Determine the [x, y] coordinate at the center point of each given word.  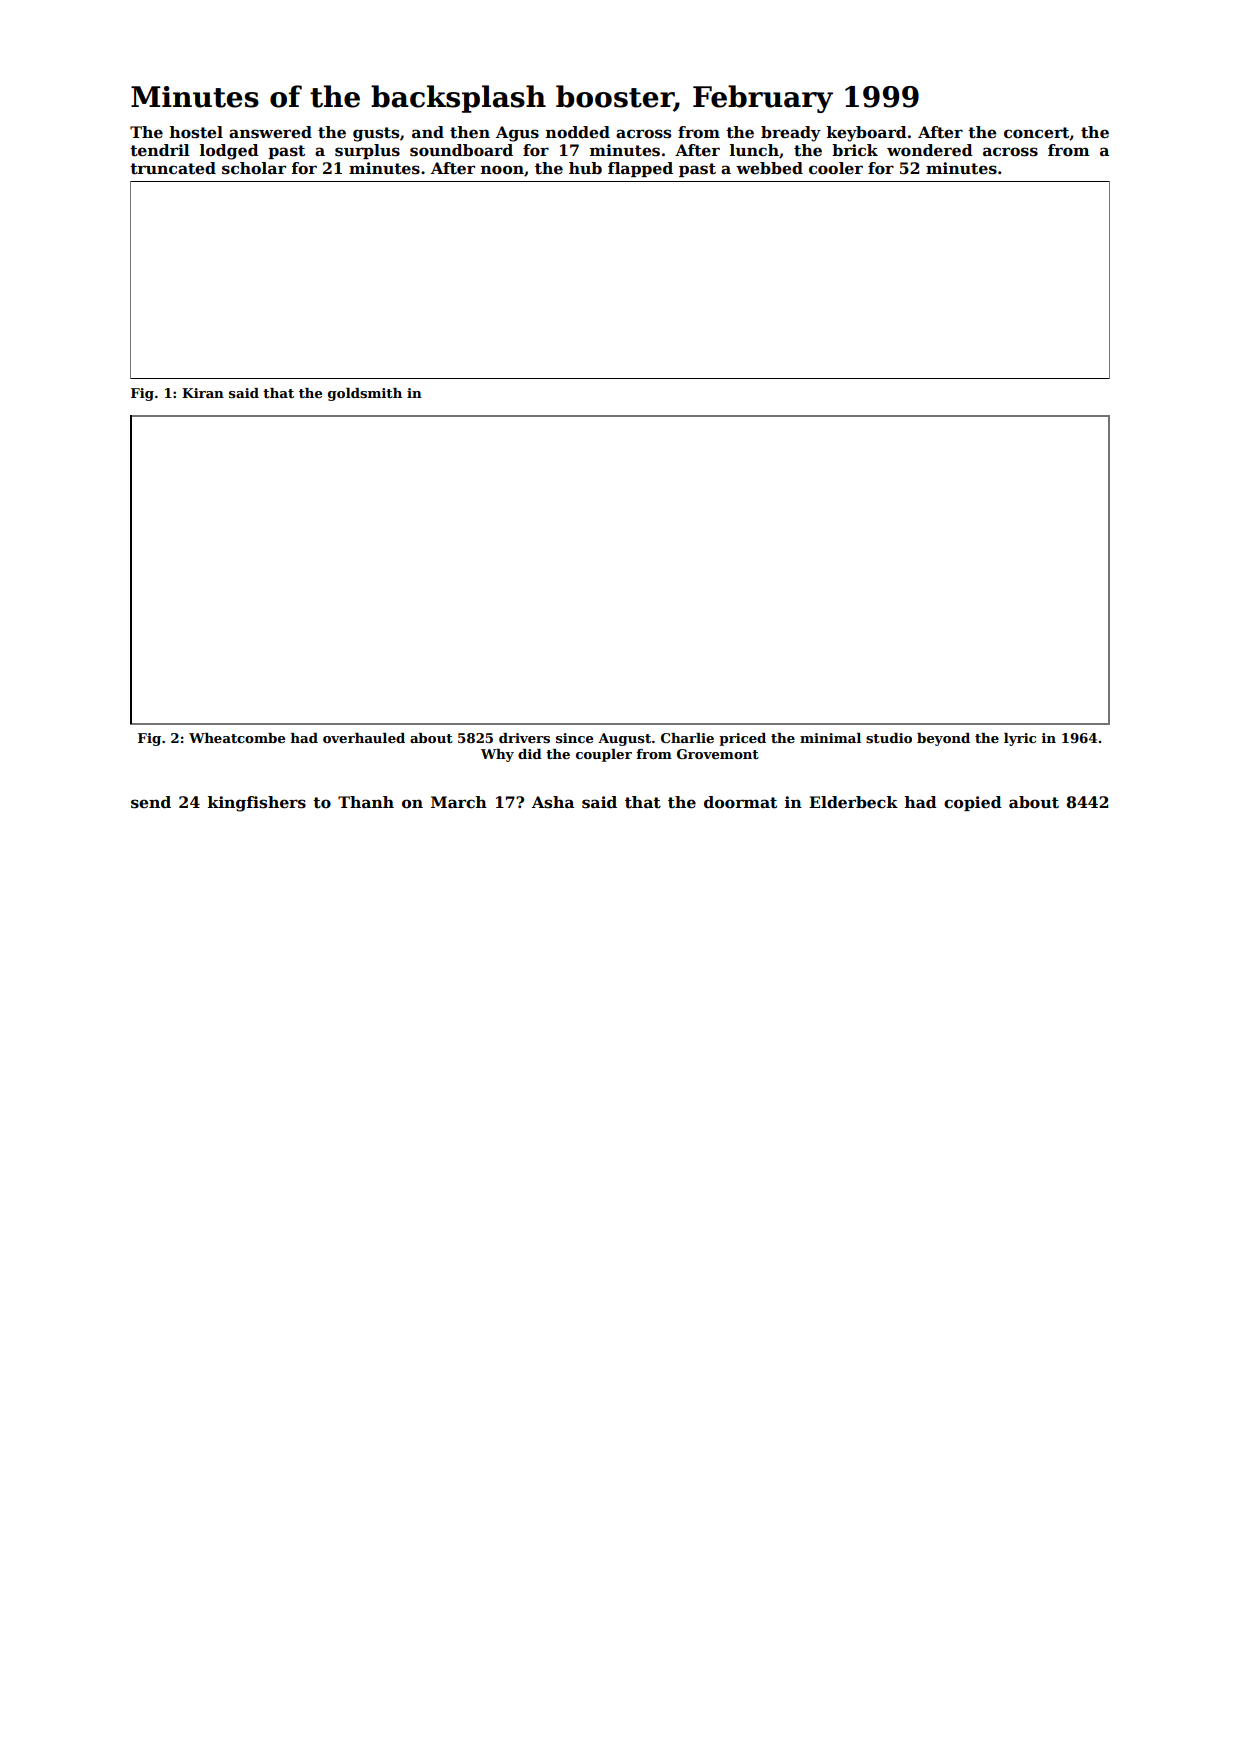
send [151, 802]
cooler [836, 168]
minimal [830, 738]
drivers [524, 738]
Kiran [203, 393]
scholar [254, 168]
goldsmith [365, 394]
